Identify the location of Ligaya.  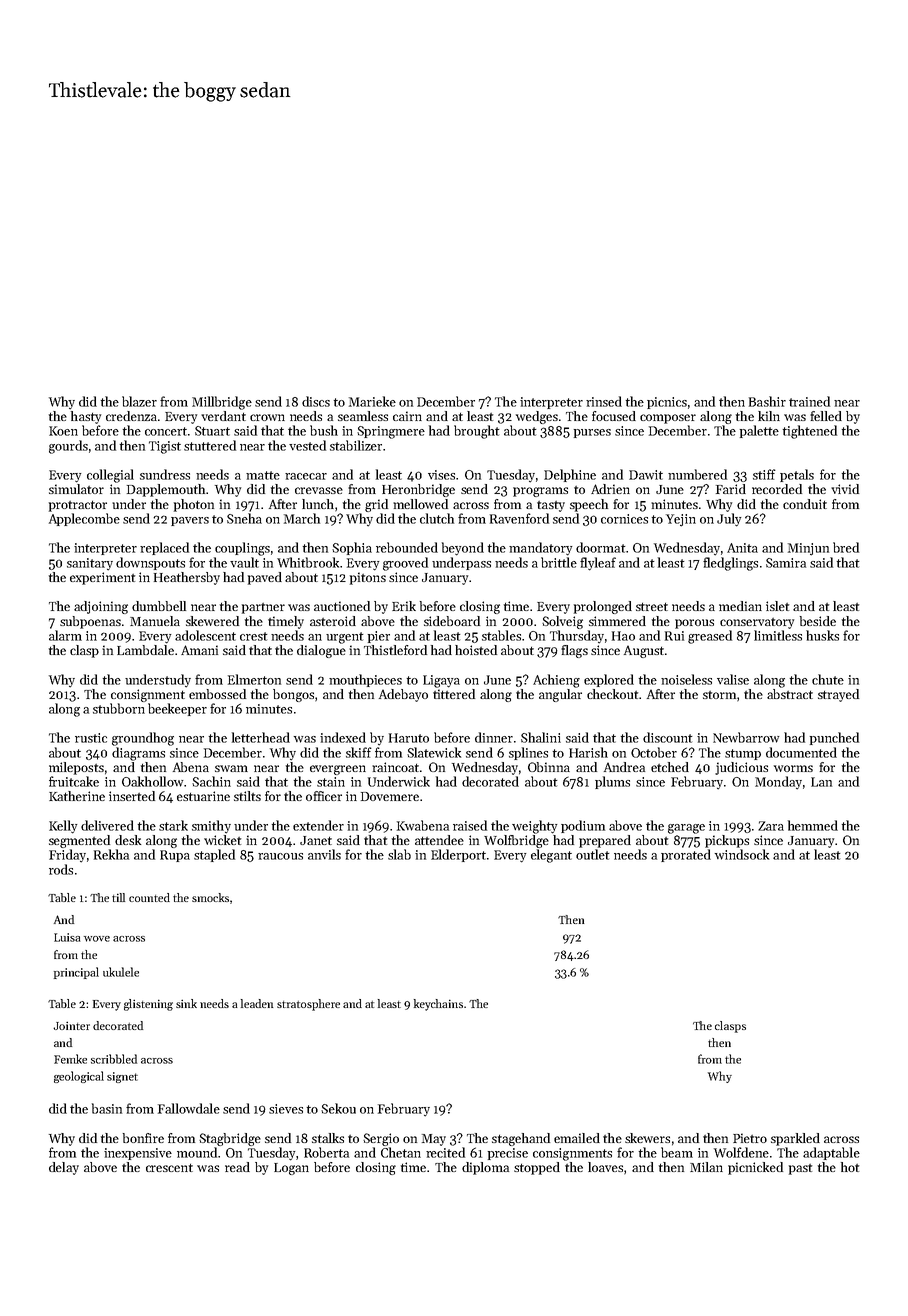
(441, 681).
